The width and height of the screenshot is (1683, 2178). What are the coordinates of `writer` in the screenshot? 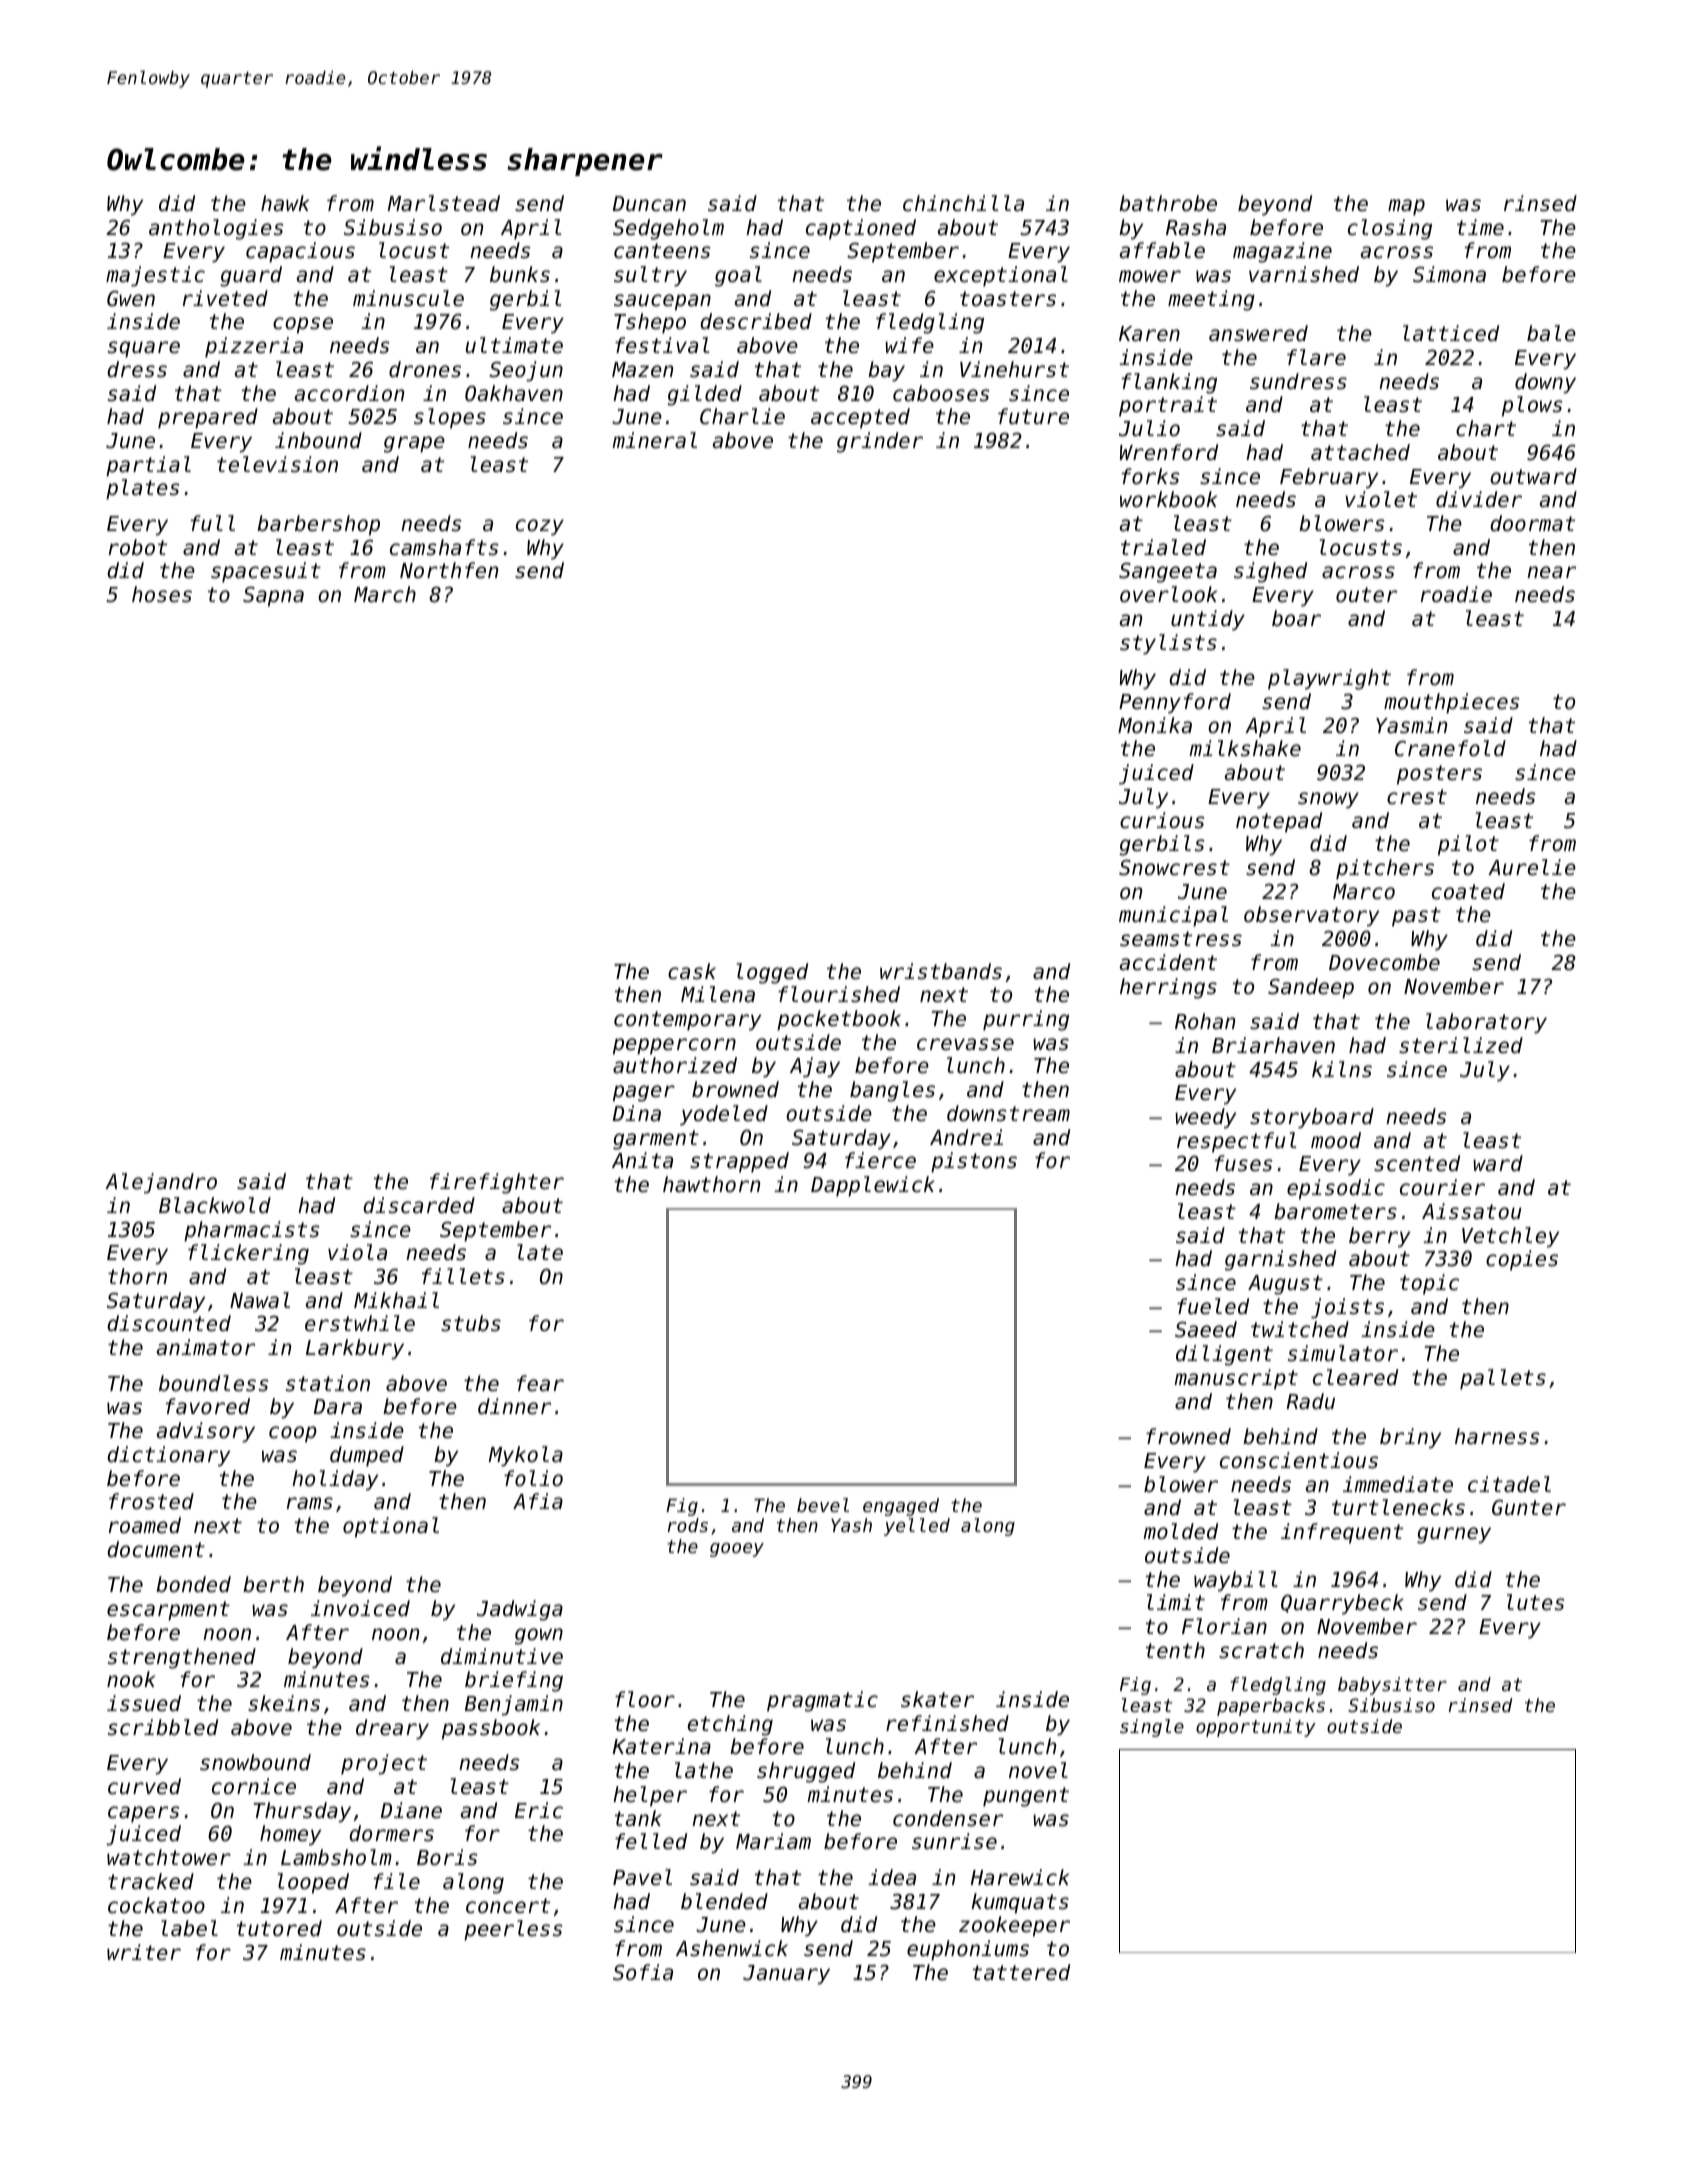 It's located at (144, 1952).
